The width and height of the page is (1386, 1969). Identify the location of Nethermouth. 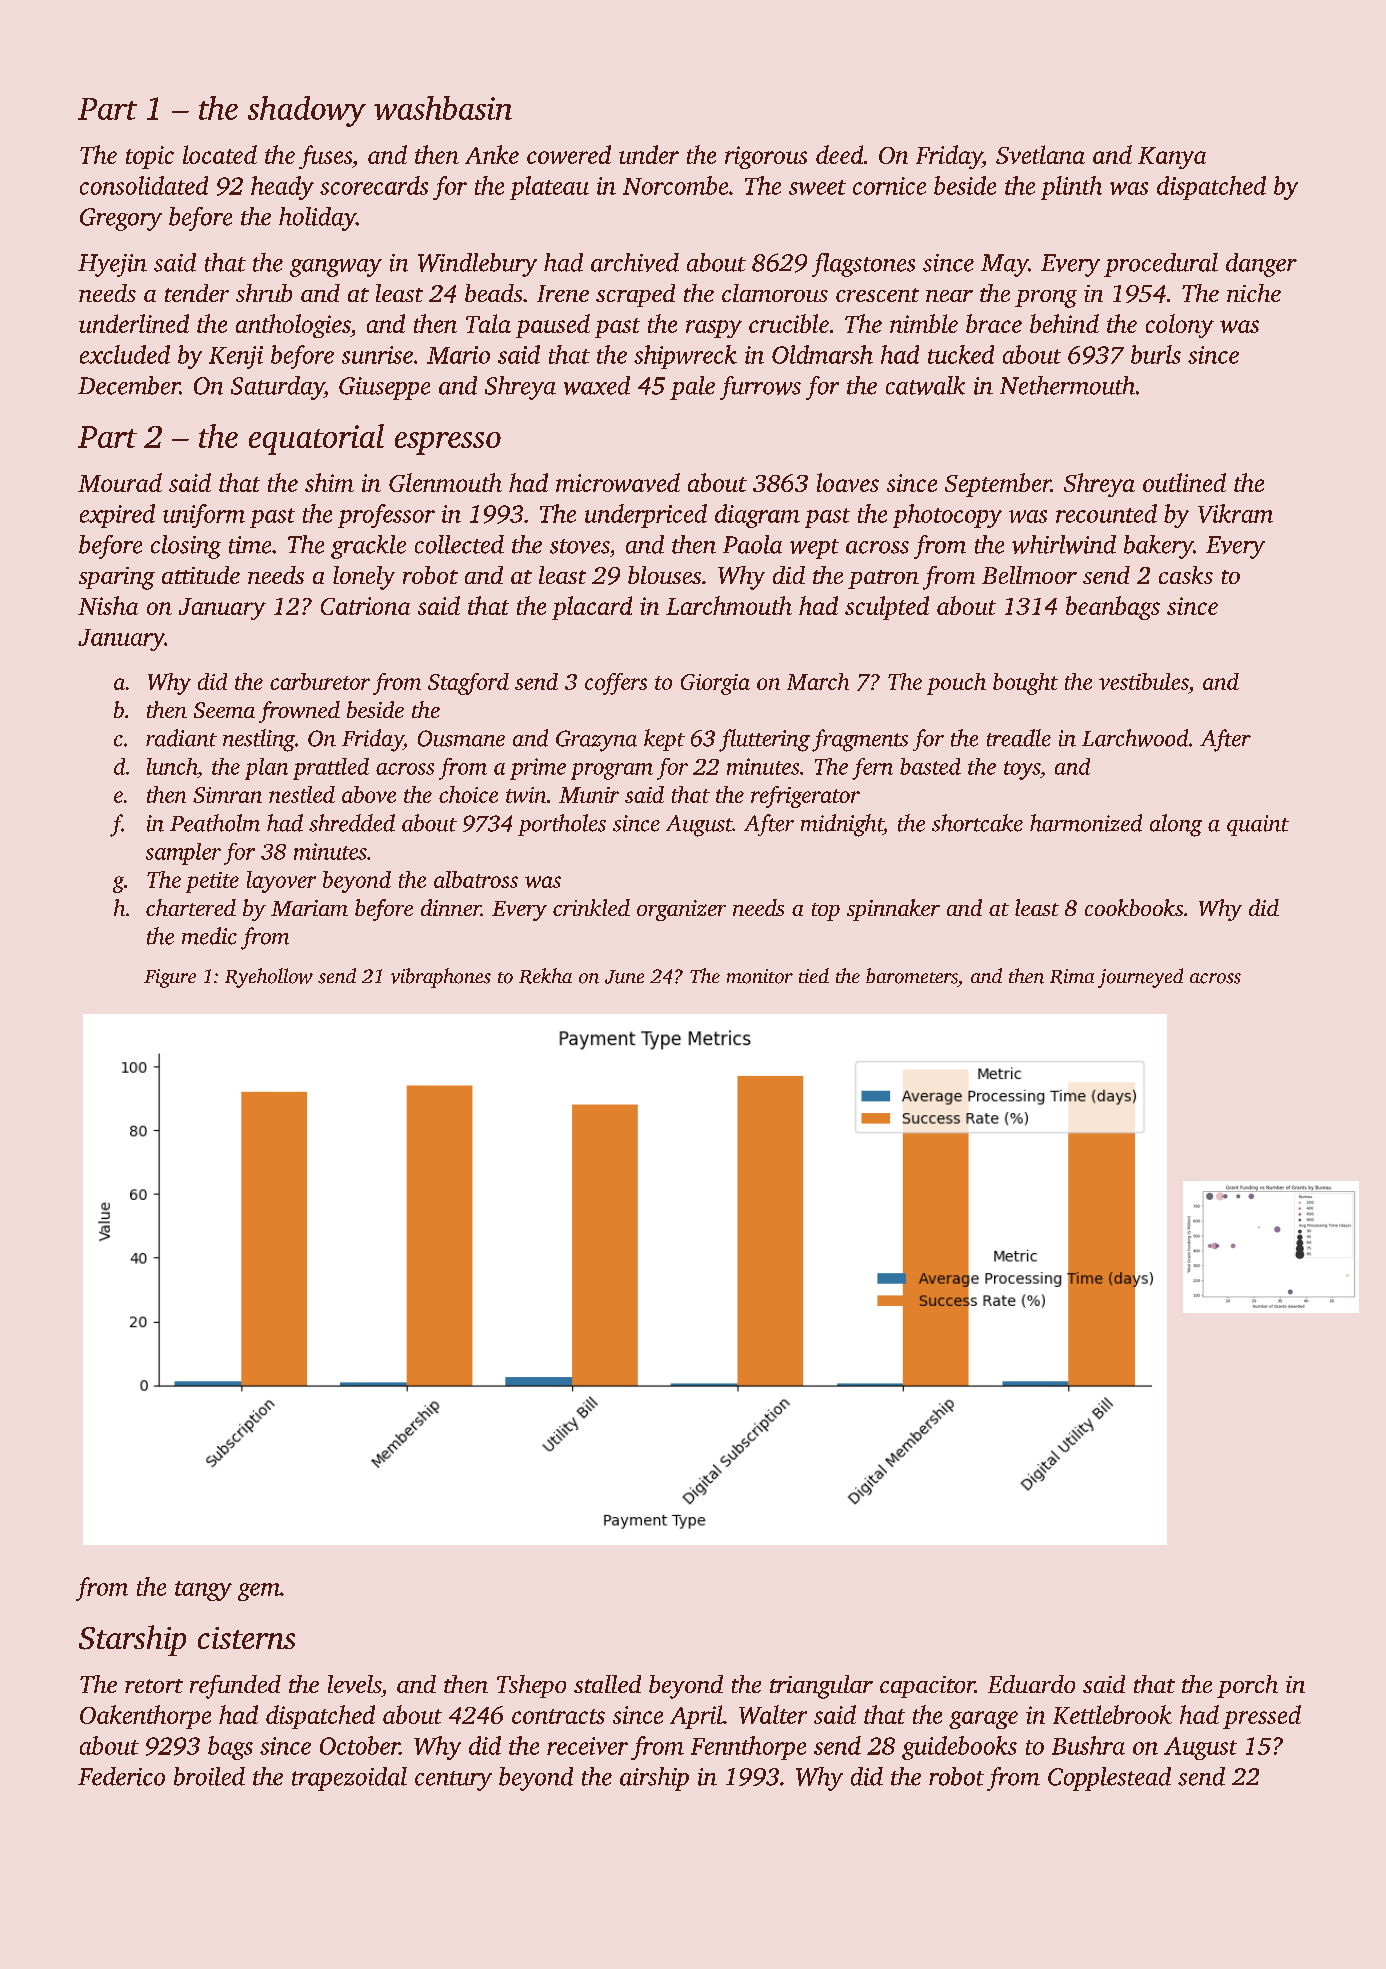
(1067, 385).
